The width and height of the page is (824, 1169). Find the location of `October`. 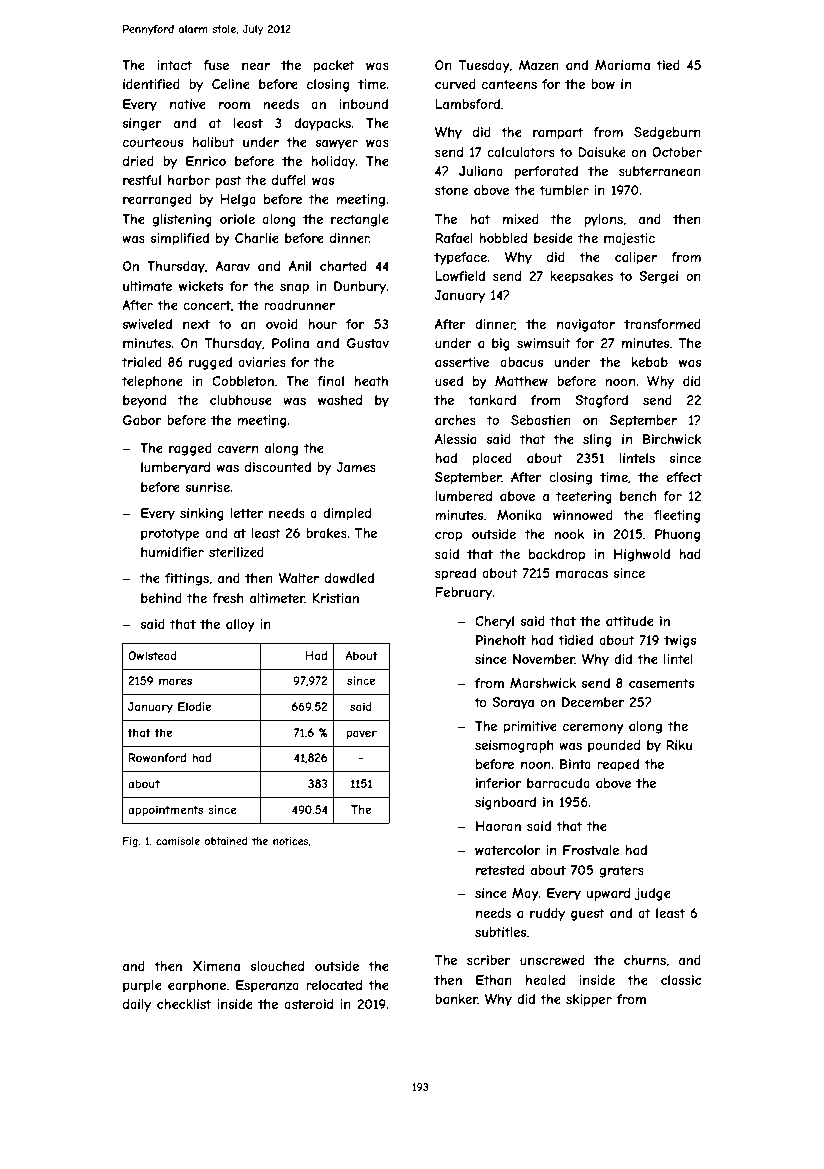

October is located at coordinates (677, 152).
